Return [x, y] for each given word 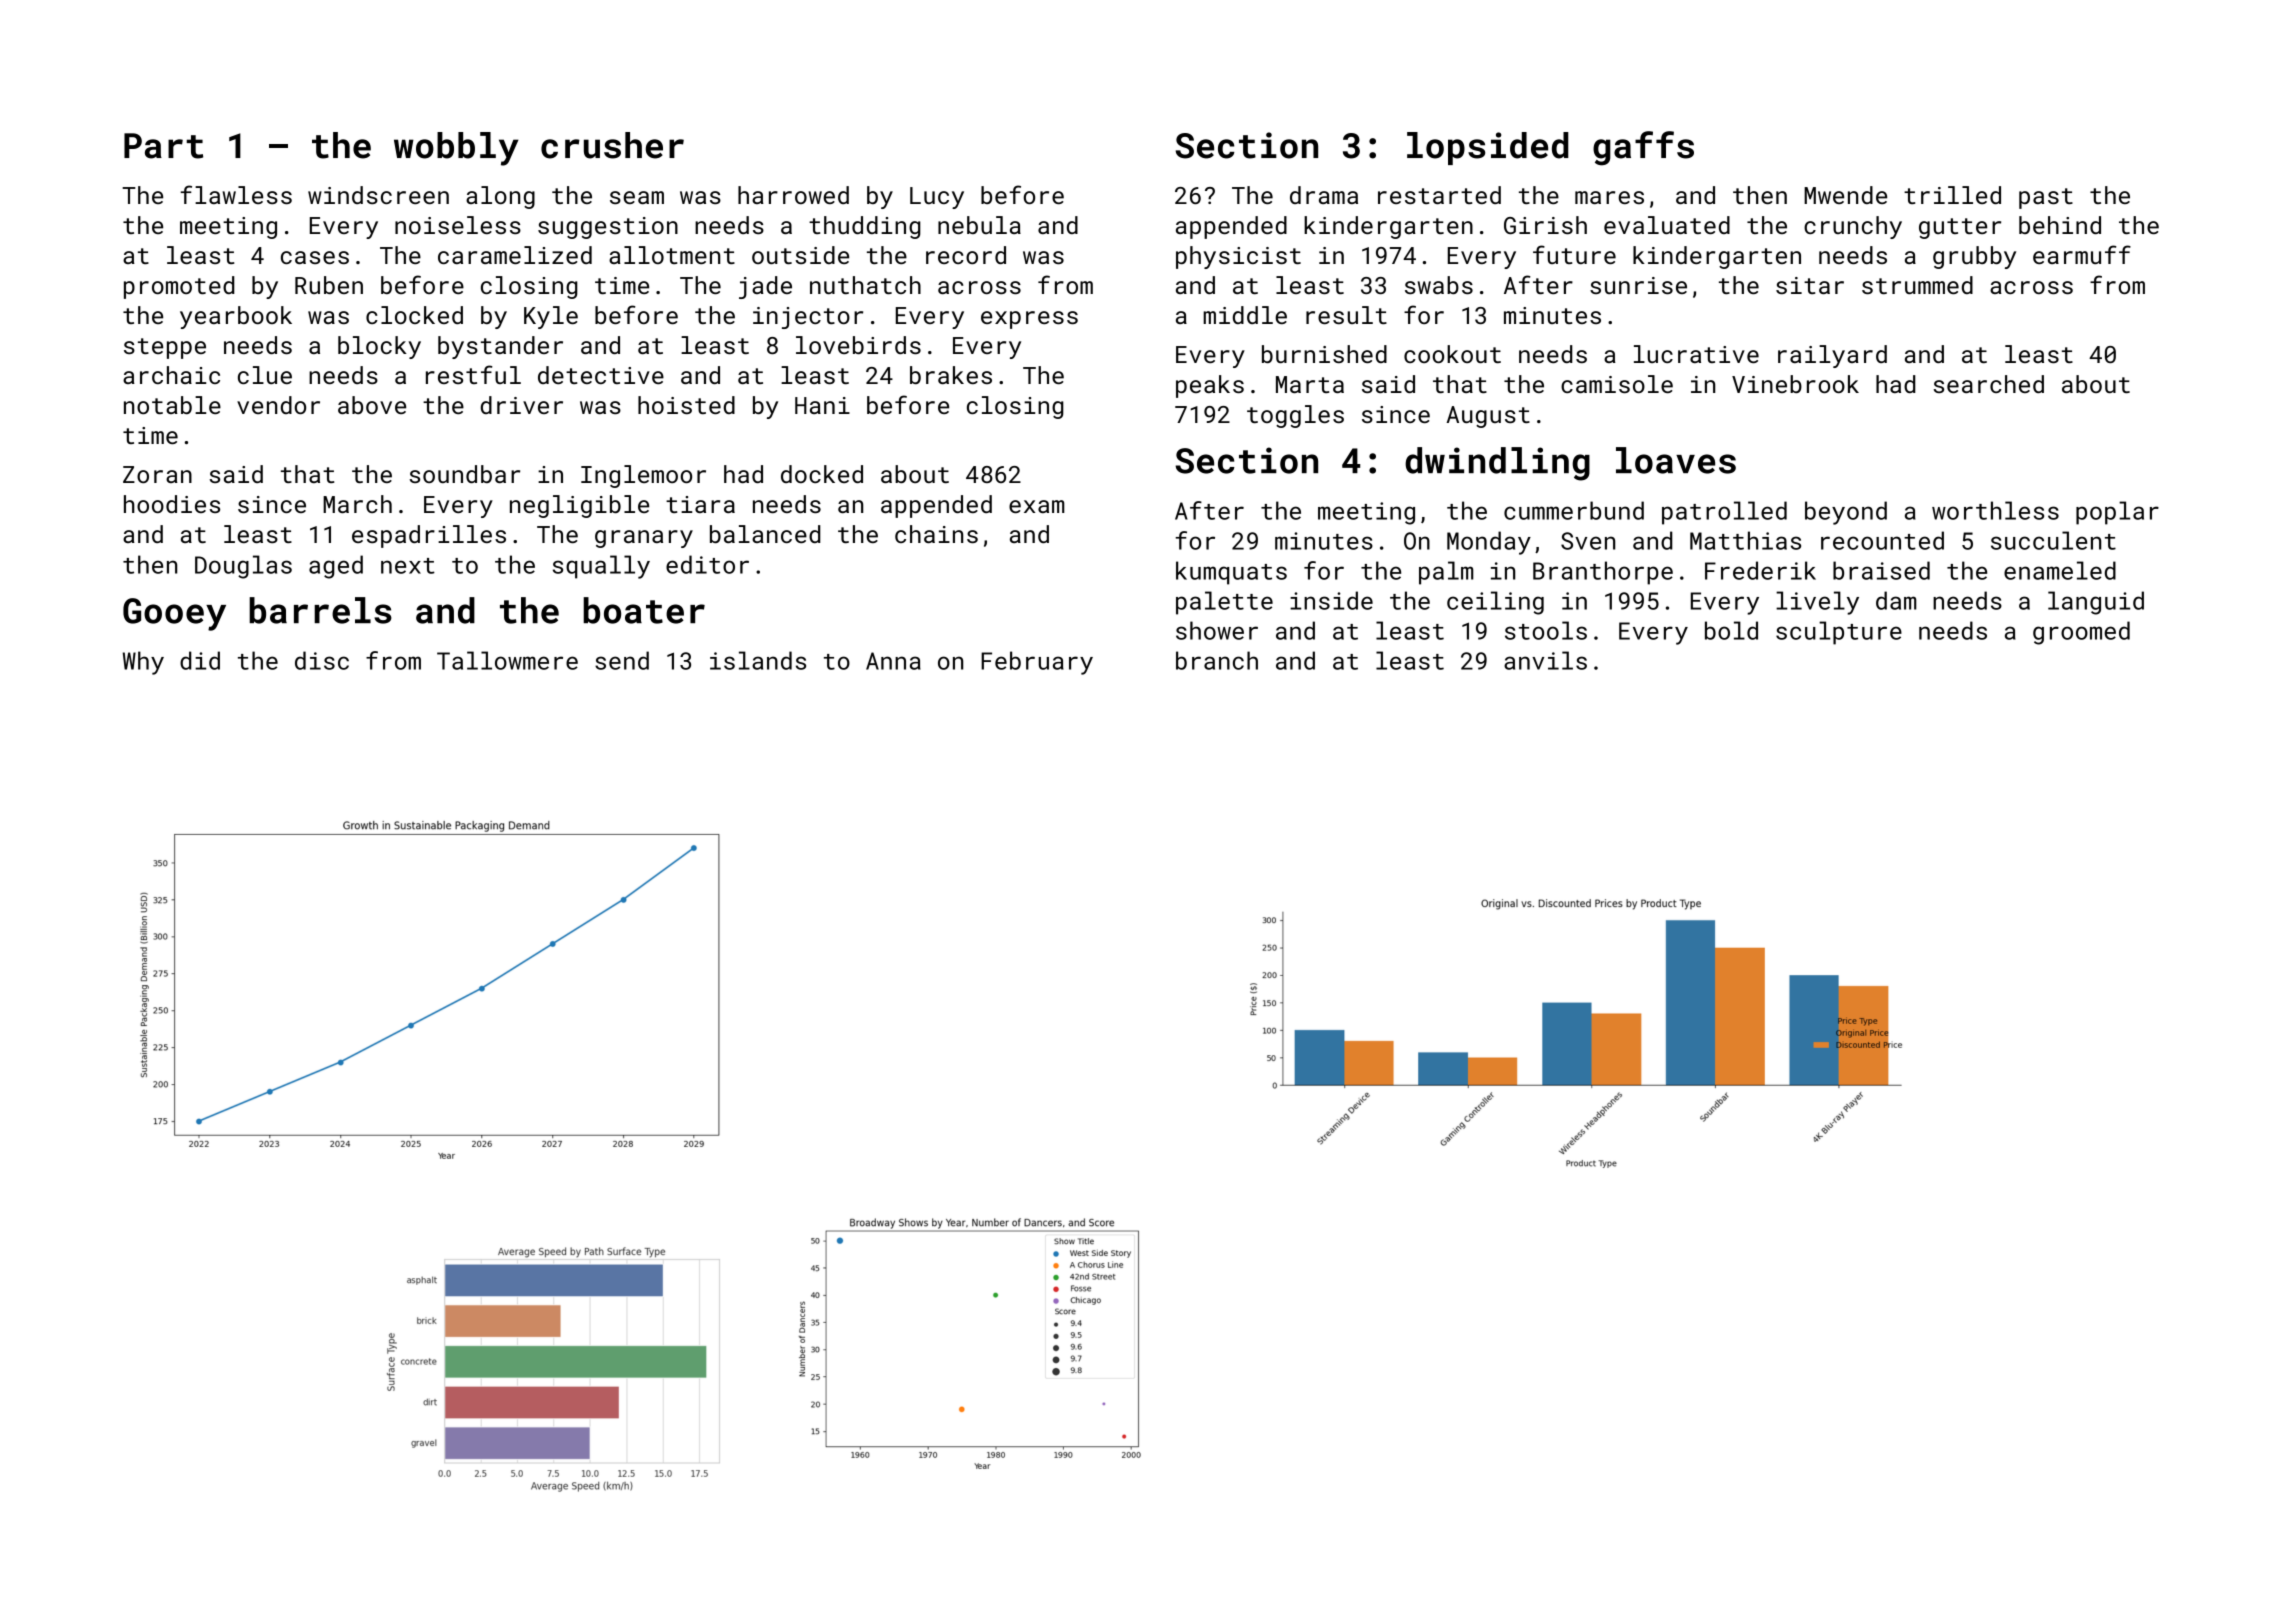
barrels [320, 610]
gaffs [1643, 148]
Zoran [157, 474]
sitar [1810, 285]
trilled [1952, 195]
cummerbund [1574, 510]
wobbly [456, 149]
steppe [165, 348]
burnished [1324, 354]
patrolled [1724, 513]
